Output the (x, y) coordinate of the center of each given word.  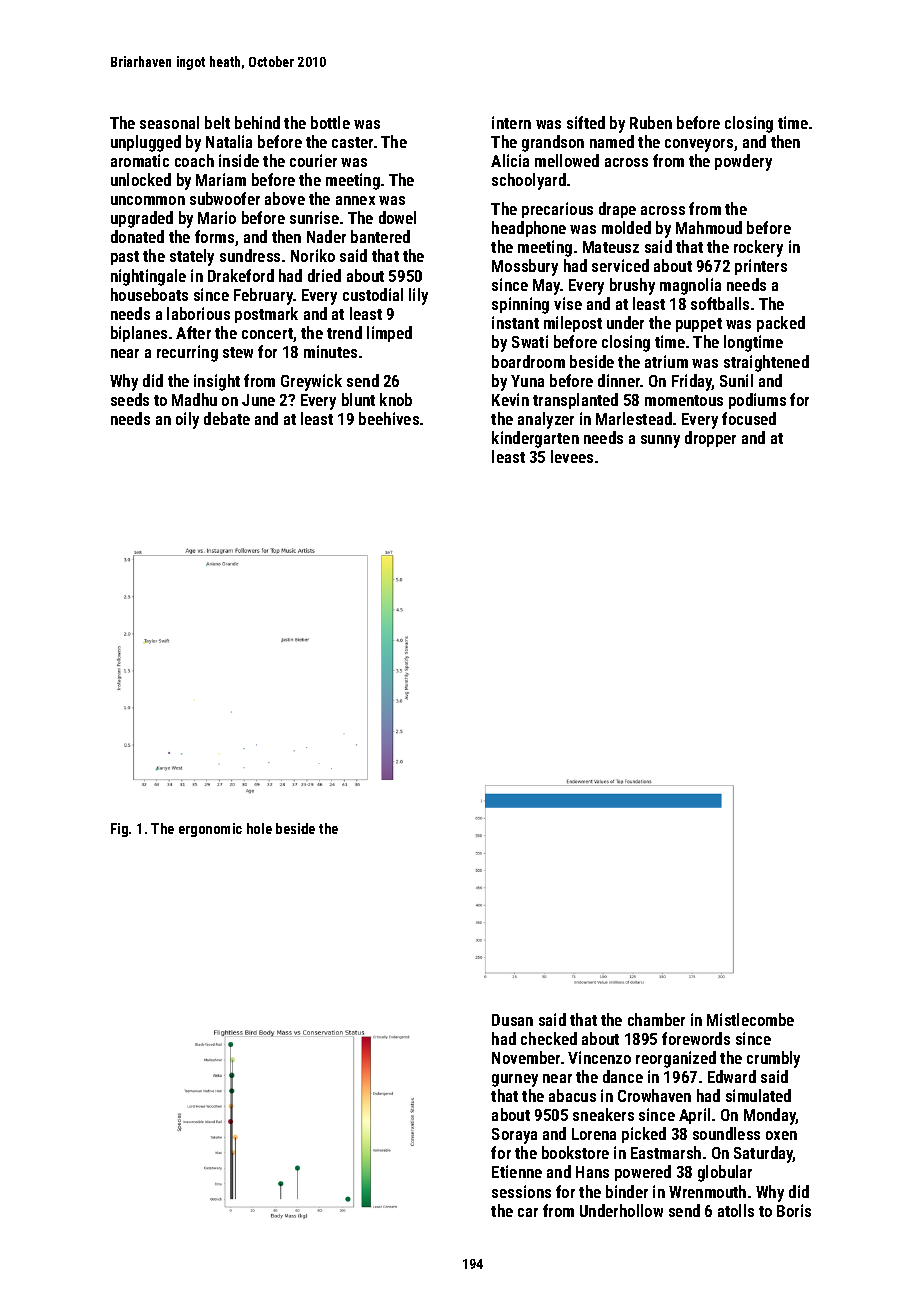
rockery (758, 248)
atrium (666, 361)
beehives (389, 418)
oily (187, 420)
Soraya (514, 1136)
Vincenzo (599, 1057)
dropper (710, 439)
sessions (521, 1191)
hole (259, 828)
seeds (130, 399)
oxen (781, 1135)
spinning (520, 305)
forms (214, 236)
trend (344, 332)
